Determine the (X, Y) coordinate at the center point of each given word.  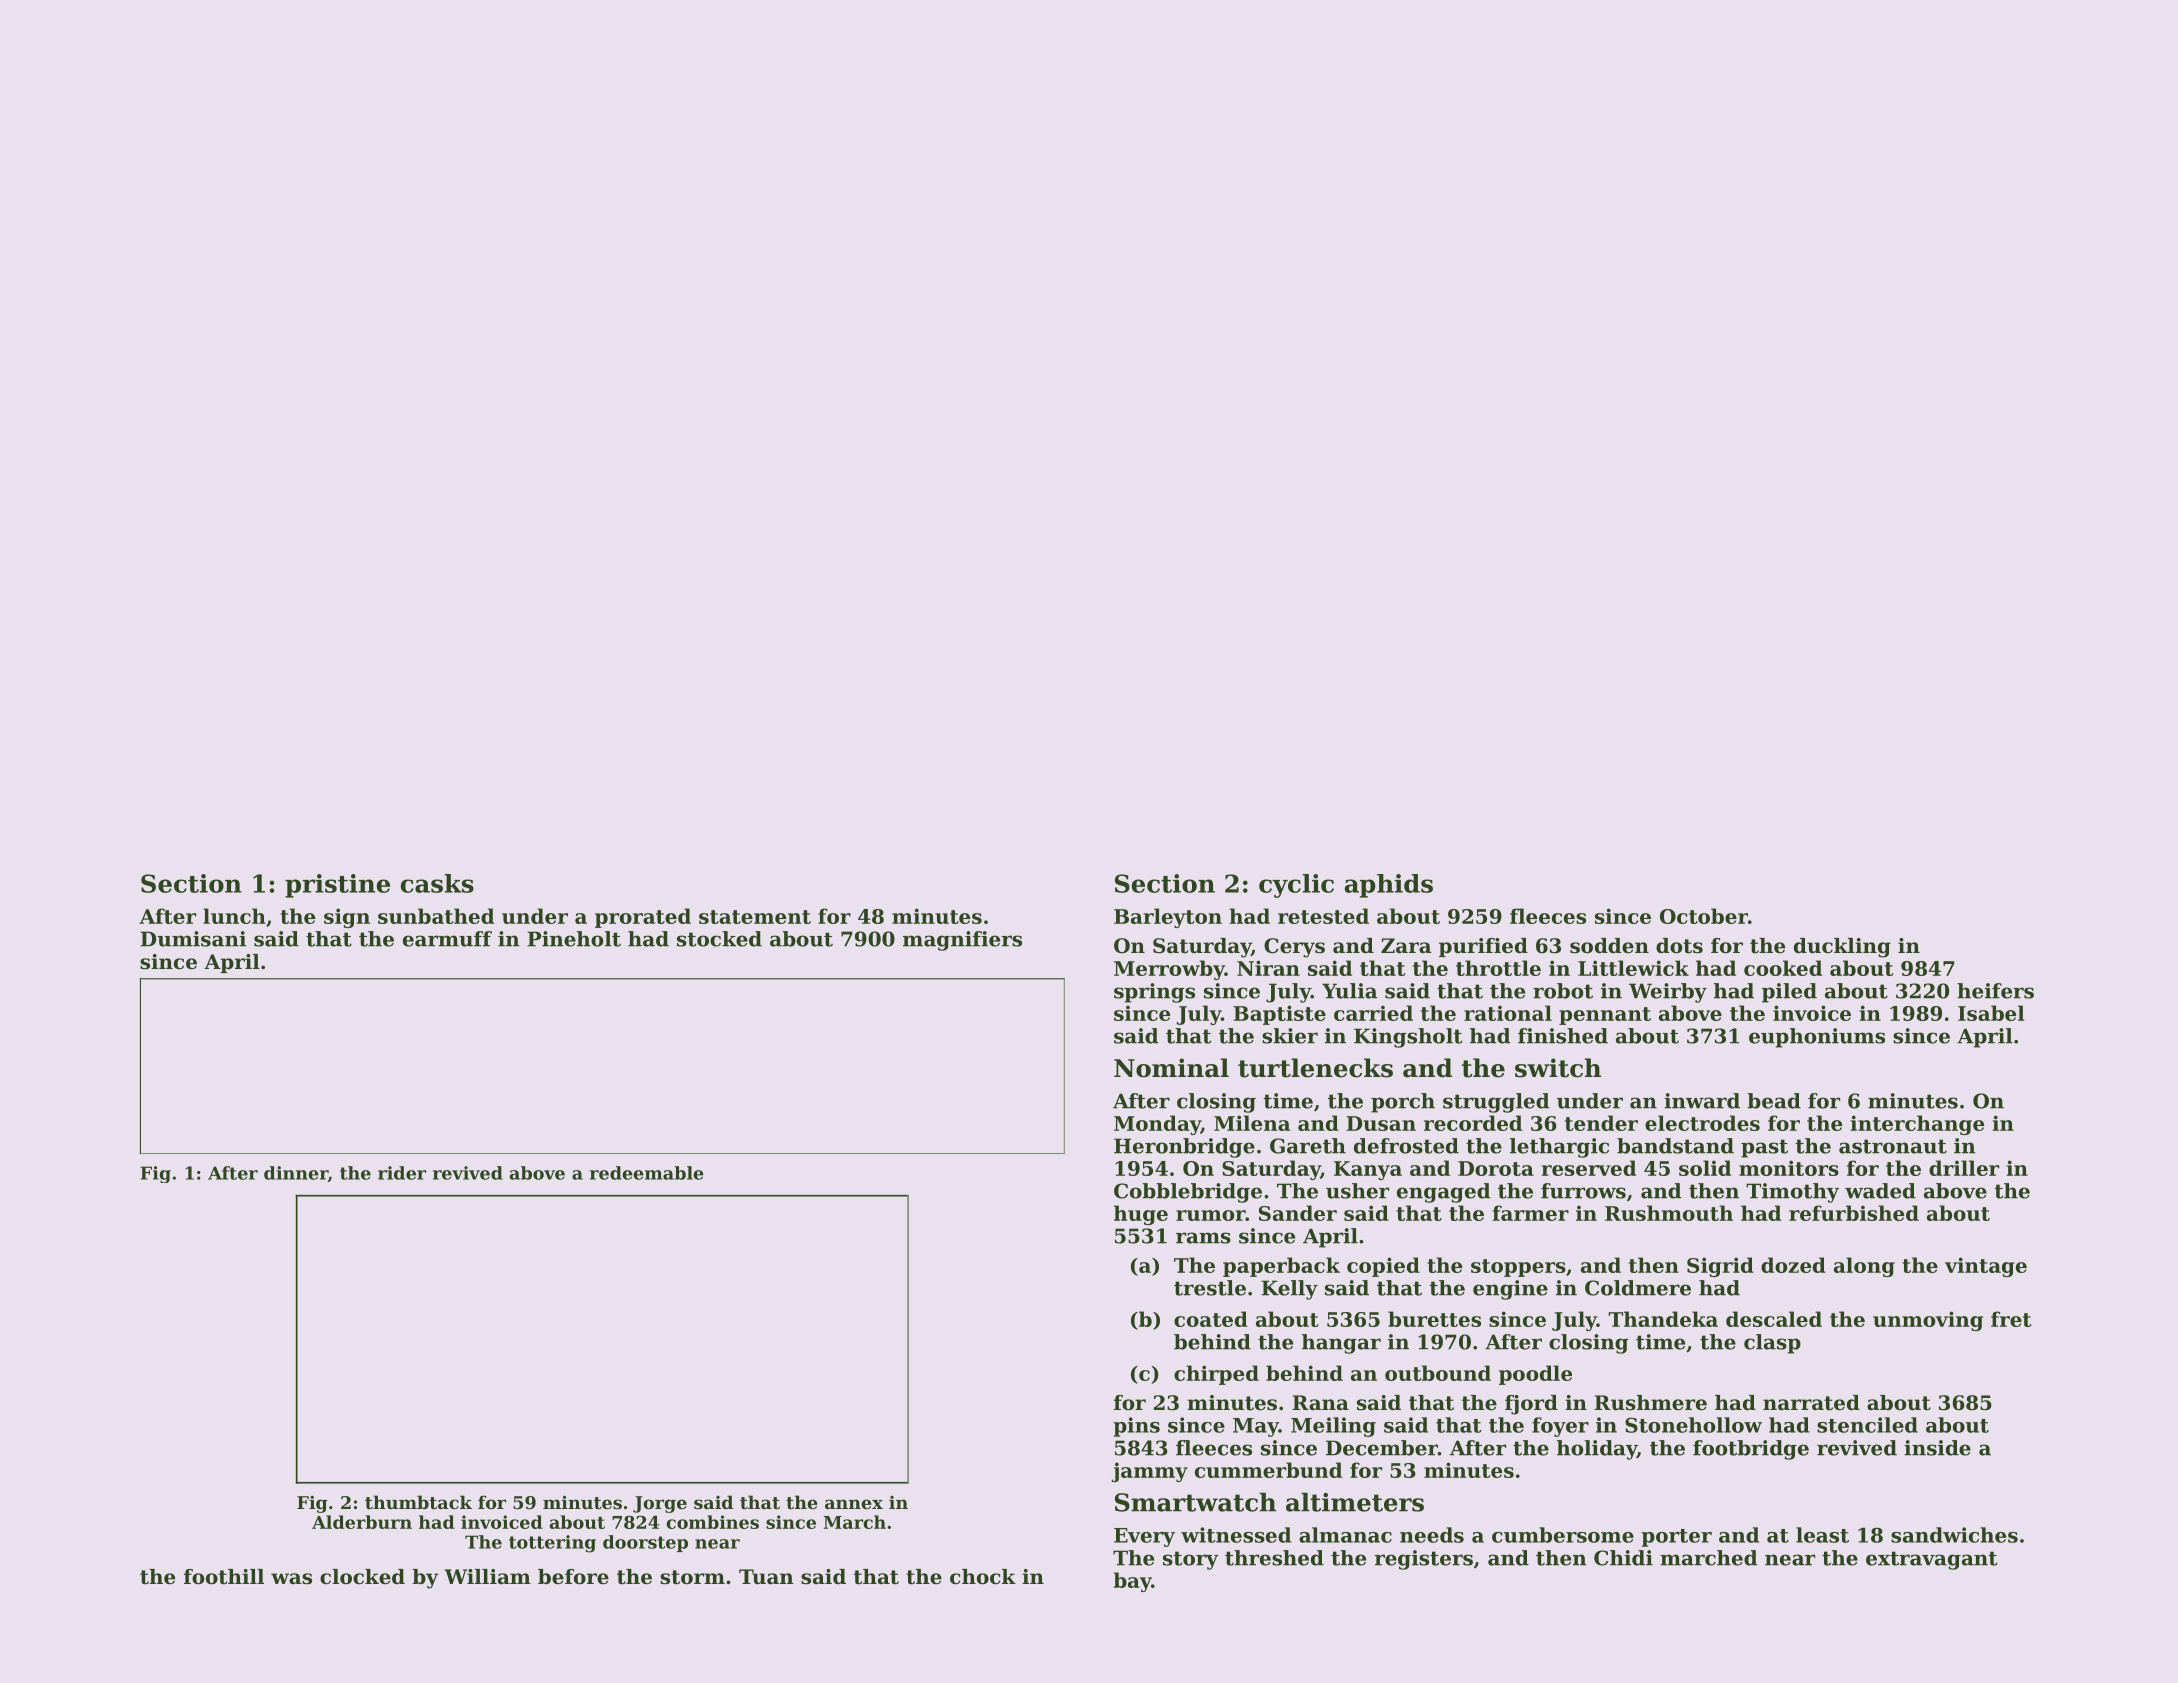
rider (402, 1173)
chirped (1216, 1375)
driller (1964, 1168)
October (1704, 916)
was (291, 1579)
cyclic (1296, 886)
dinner (296, 1173)
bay (1132, 1582)
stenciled (1867, 1425)
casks (437, 883)
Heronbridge (1184, 1148)
